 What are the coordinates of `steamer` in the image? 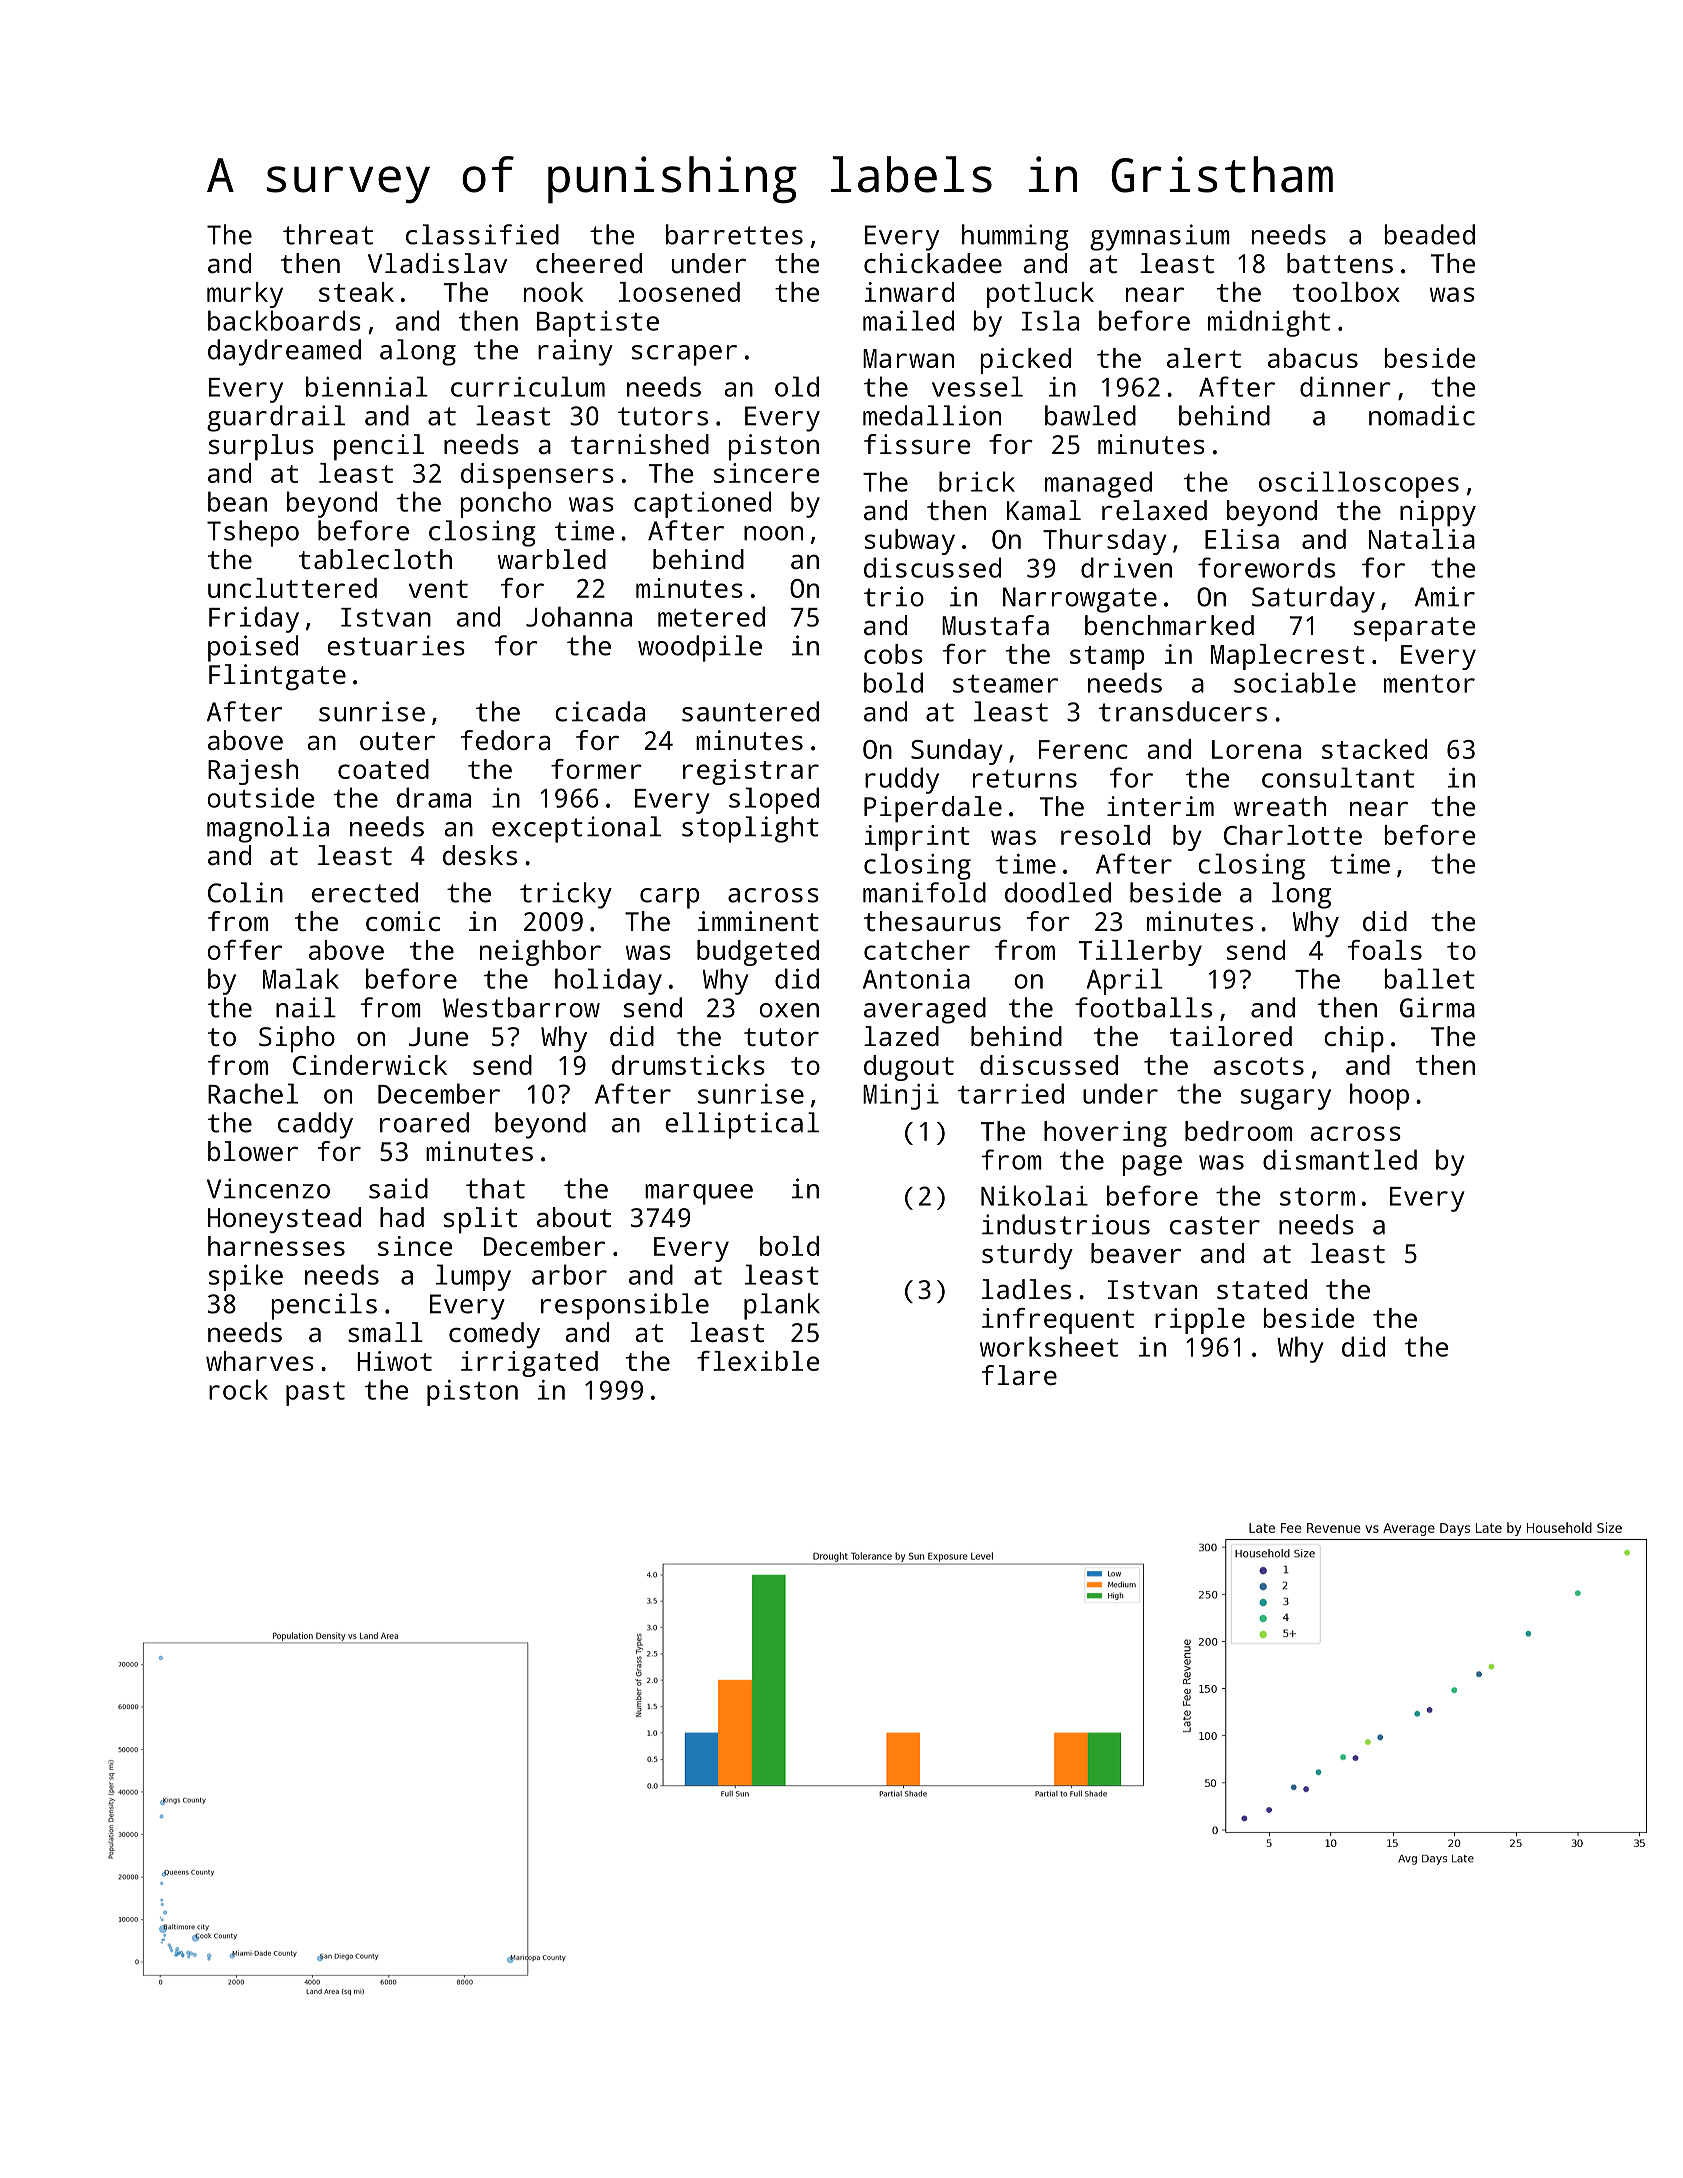 It's located at (1005, 684).
